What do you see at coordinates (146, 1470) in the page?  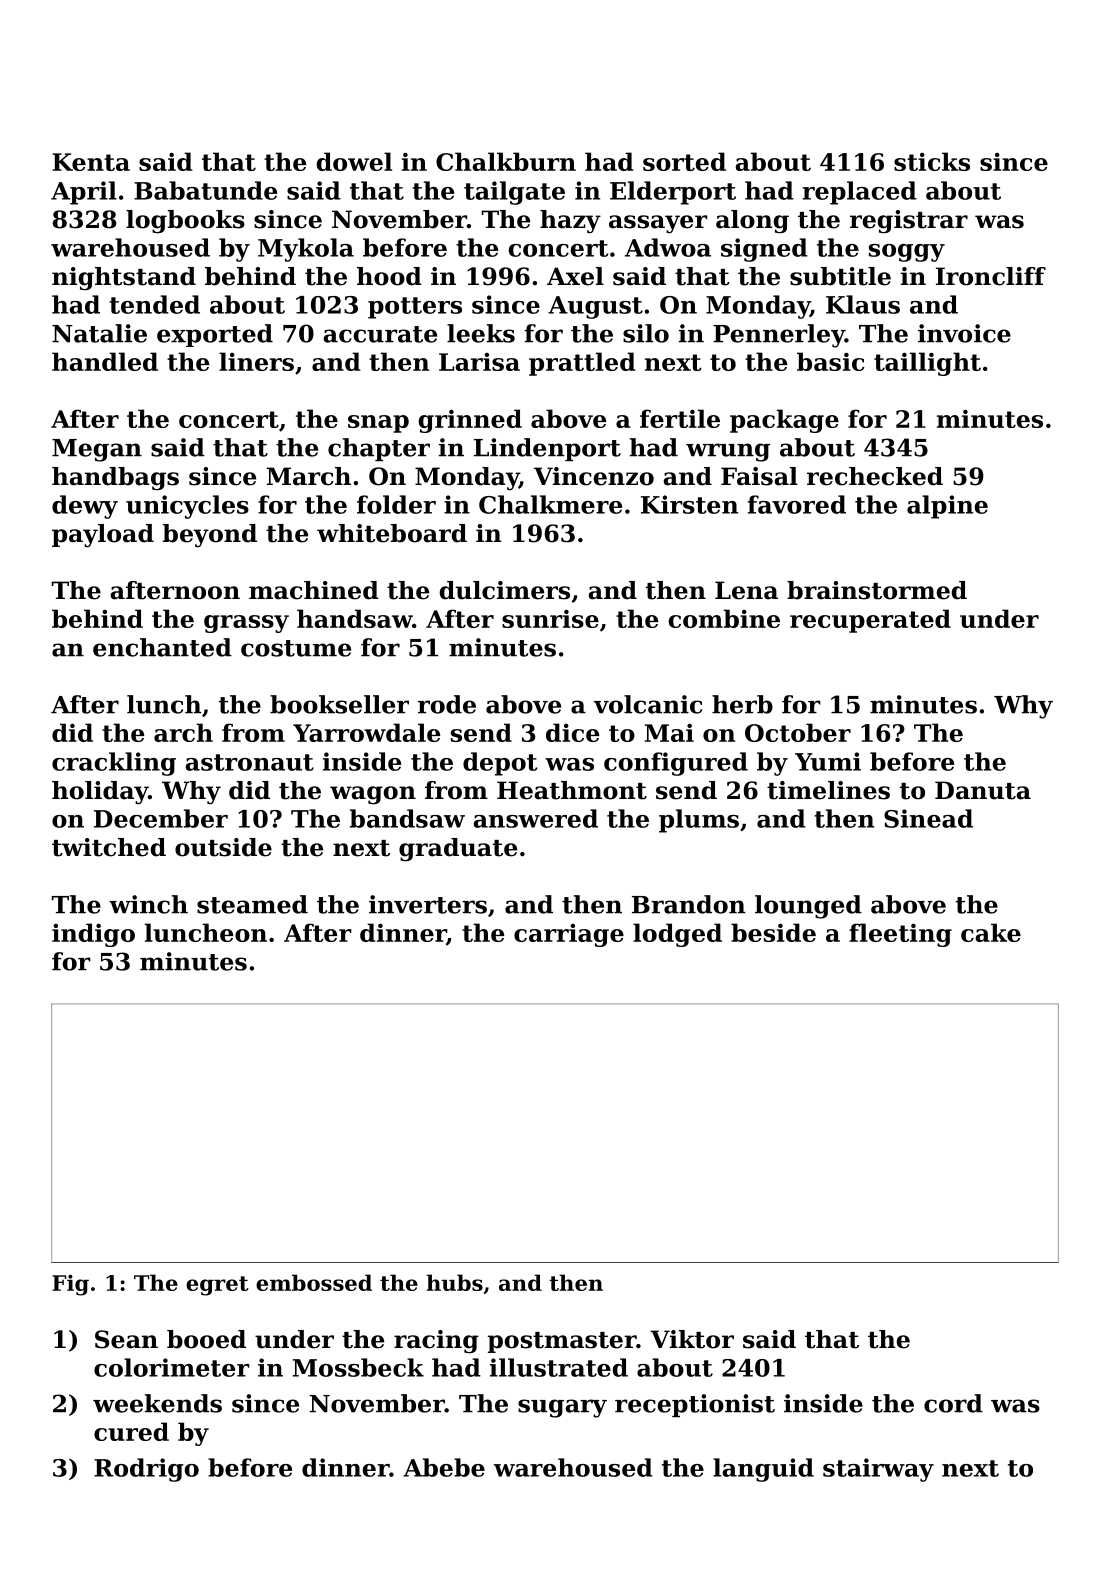 I see `Rodrigo` at bounding box center [146, 1470].
